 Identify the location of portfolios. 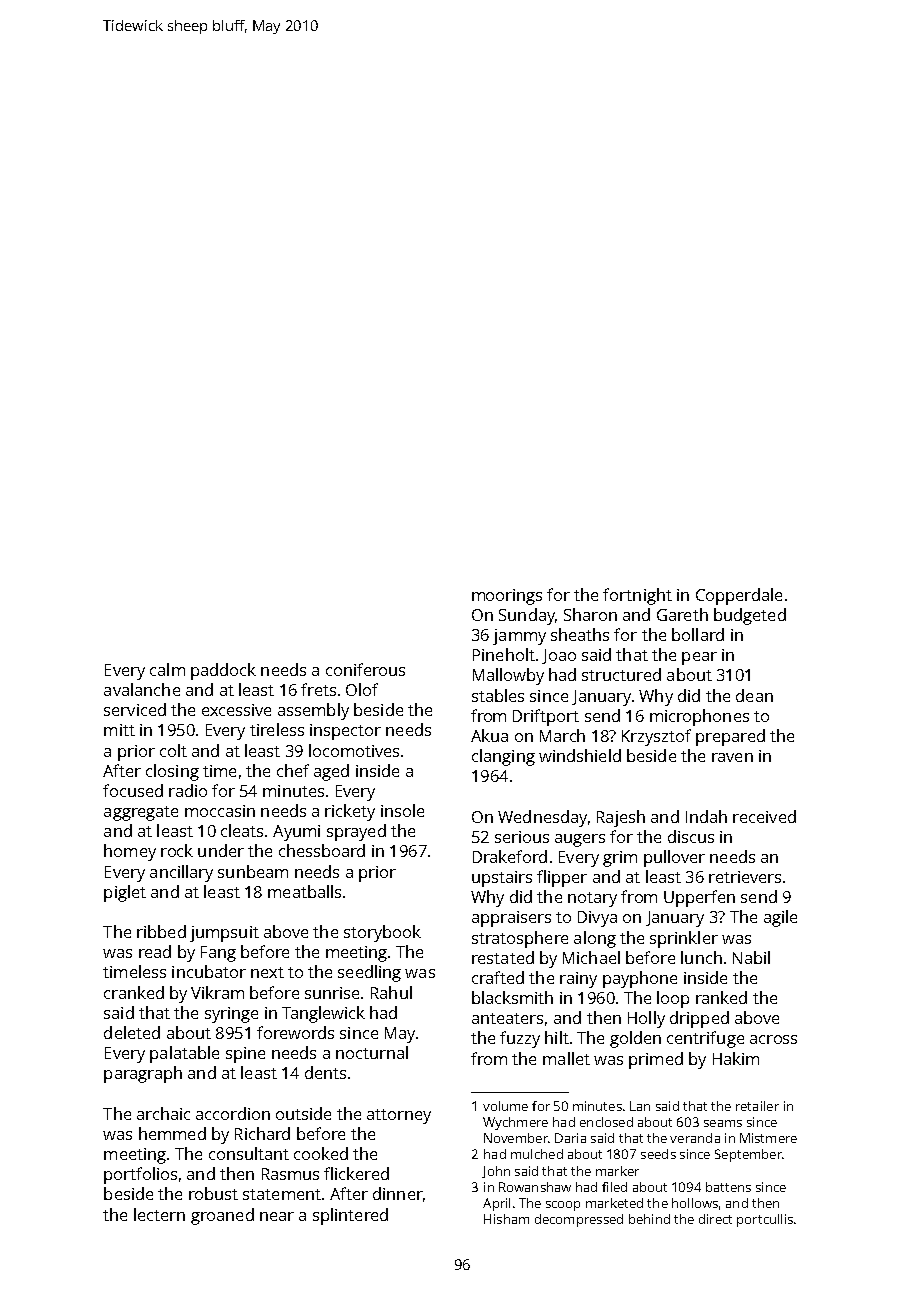
(140, 1175).
